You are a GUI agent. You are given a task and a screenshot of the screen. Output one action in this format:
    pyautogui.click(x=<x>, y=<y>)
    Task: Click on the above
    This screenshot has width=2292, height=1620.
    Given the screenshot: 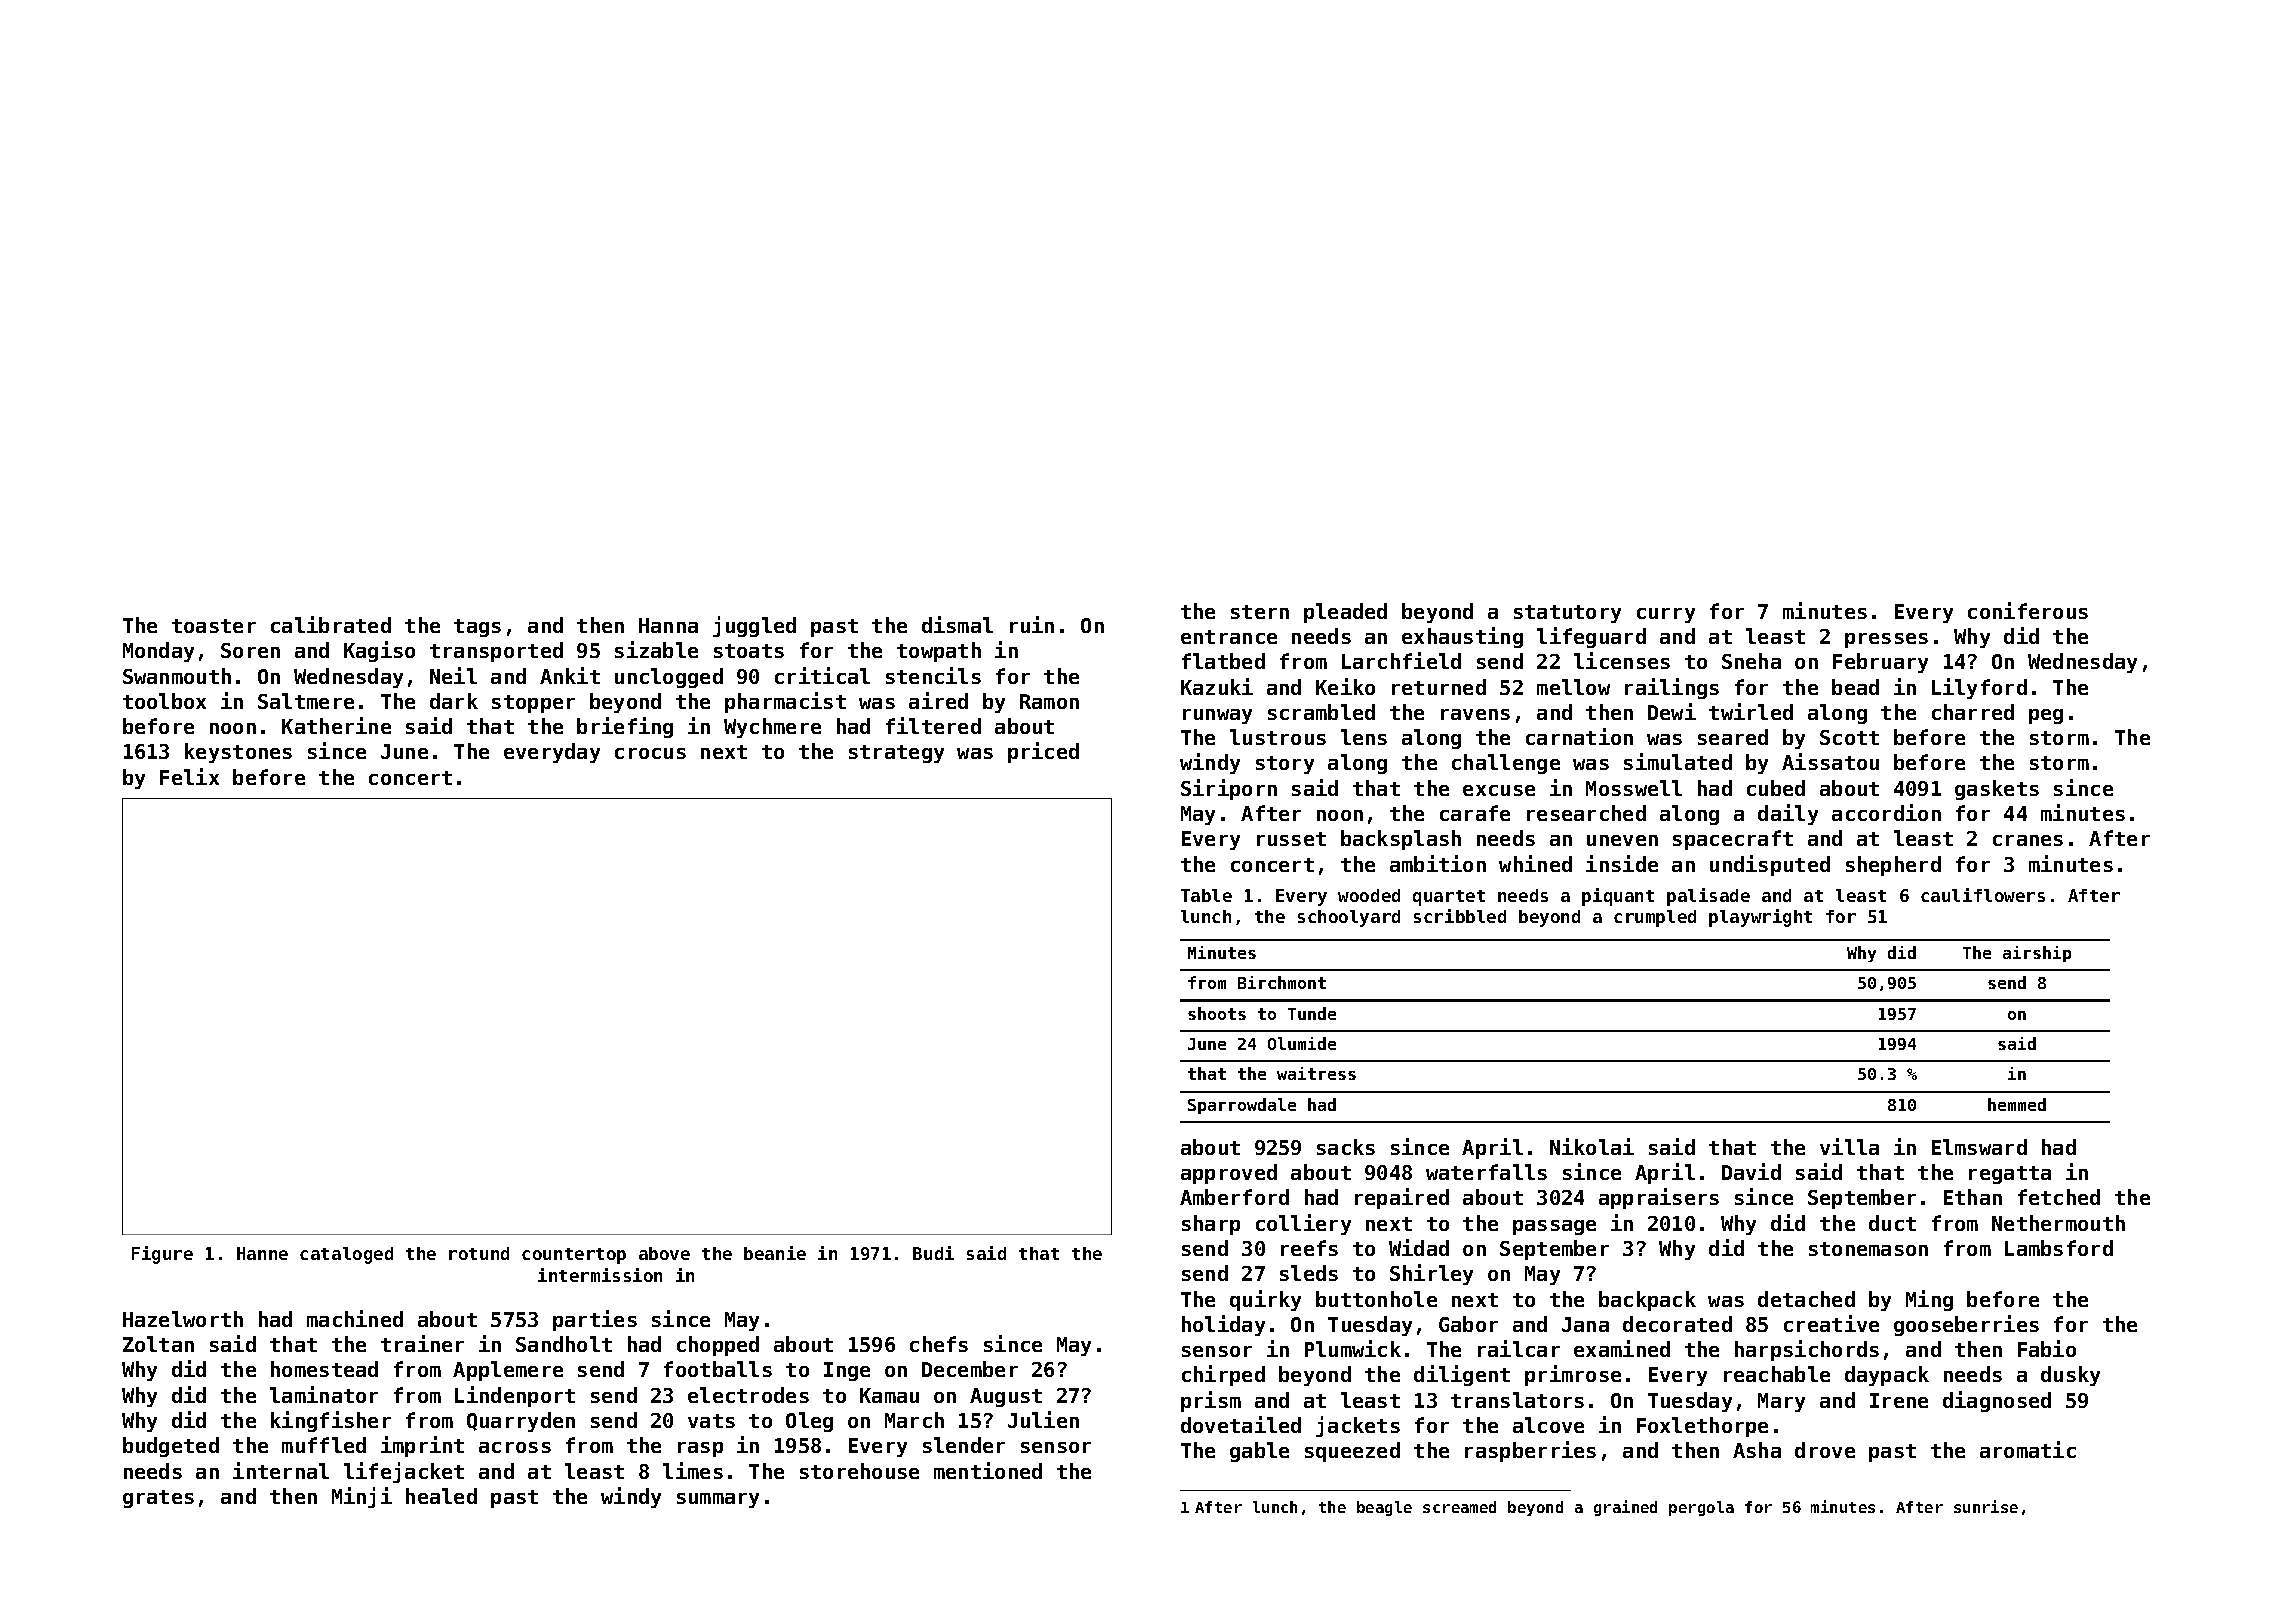 What is the action you would take?
    pyautogui.click(x=664, y=1253)
